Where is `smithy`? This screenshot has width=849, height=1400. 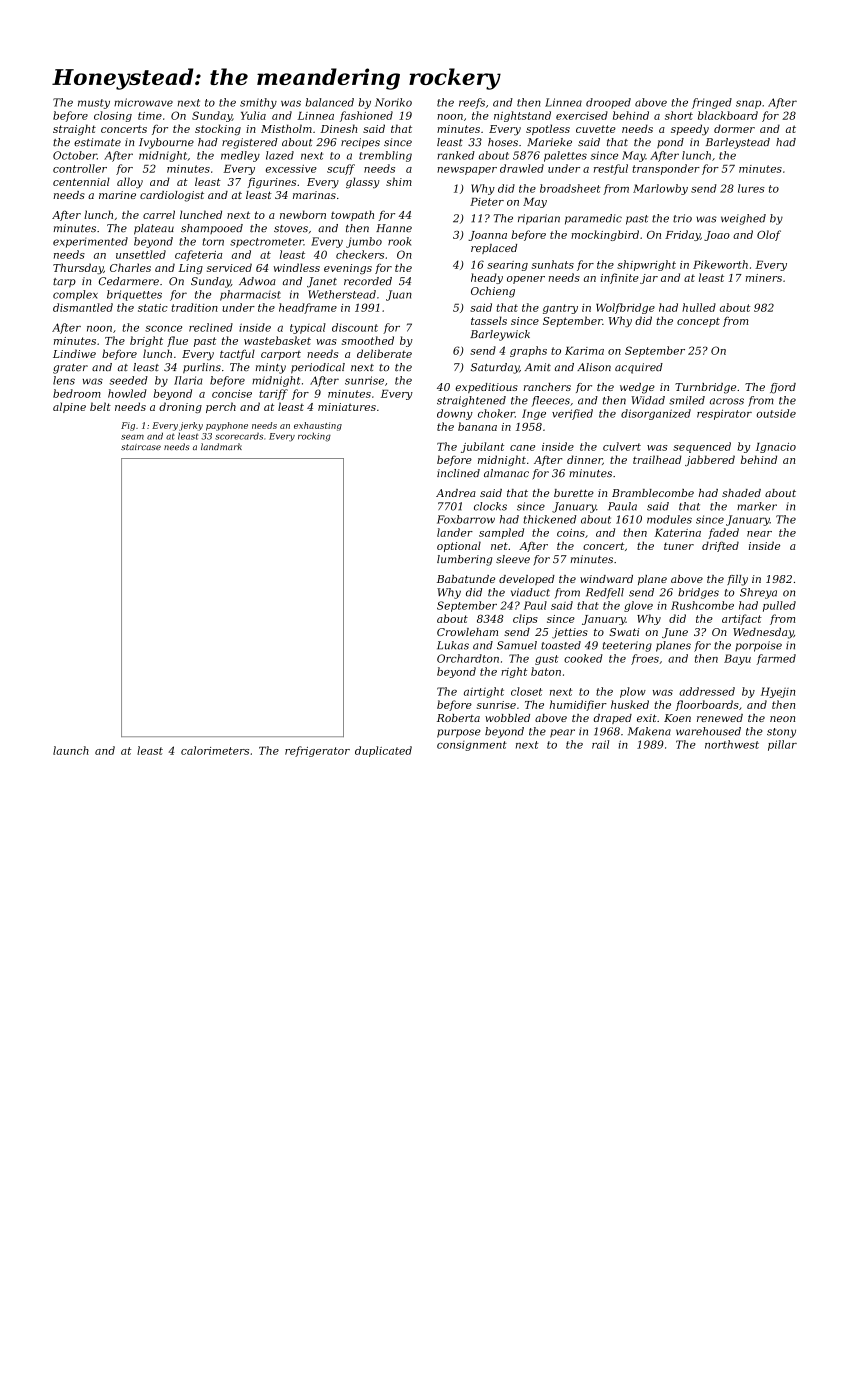
smithy is located at coordinates (258, 103).
